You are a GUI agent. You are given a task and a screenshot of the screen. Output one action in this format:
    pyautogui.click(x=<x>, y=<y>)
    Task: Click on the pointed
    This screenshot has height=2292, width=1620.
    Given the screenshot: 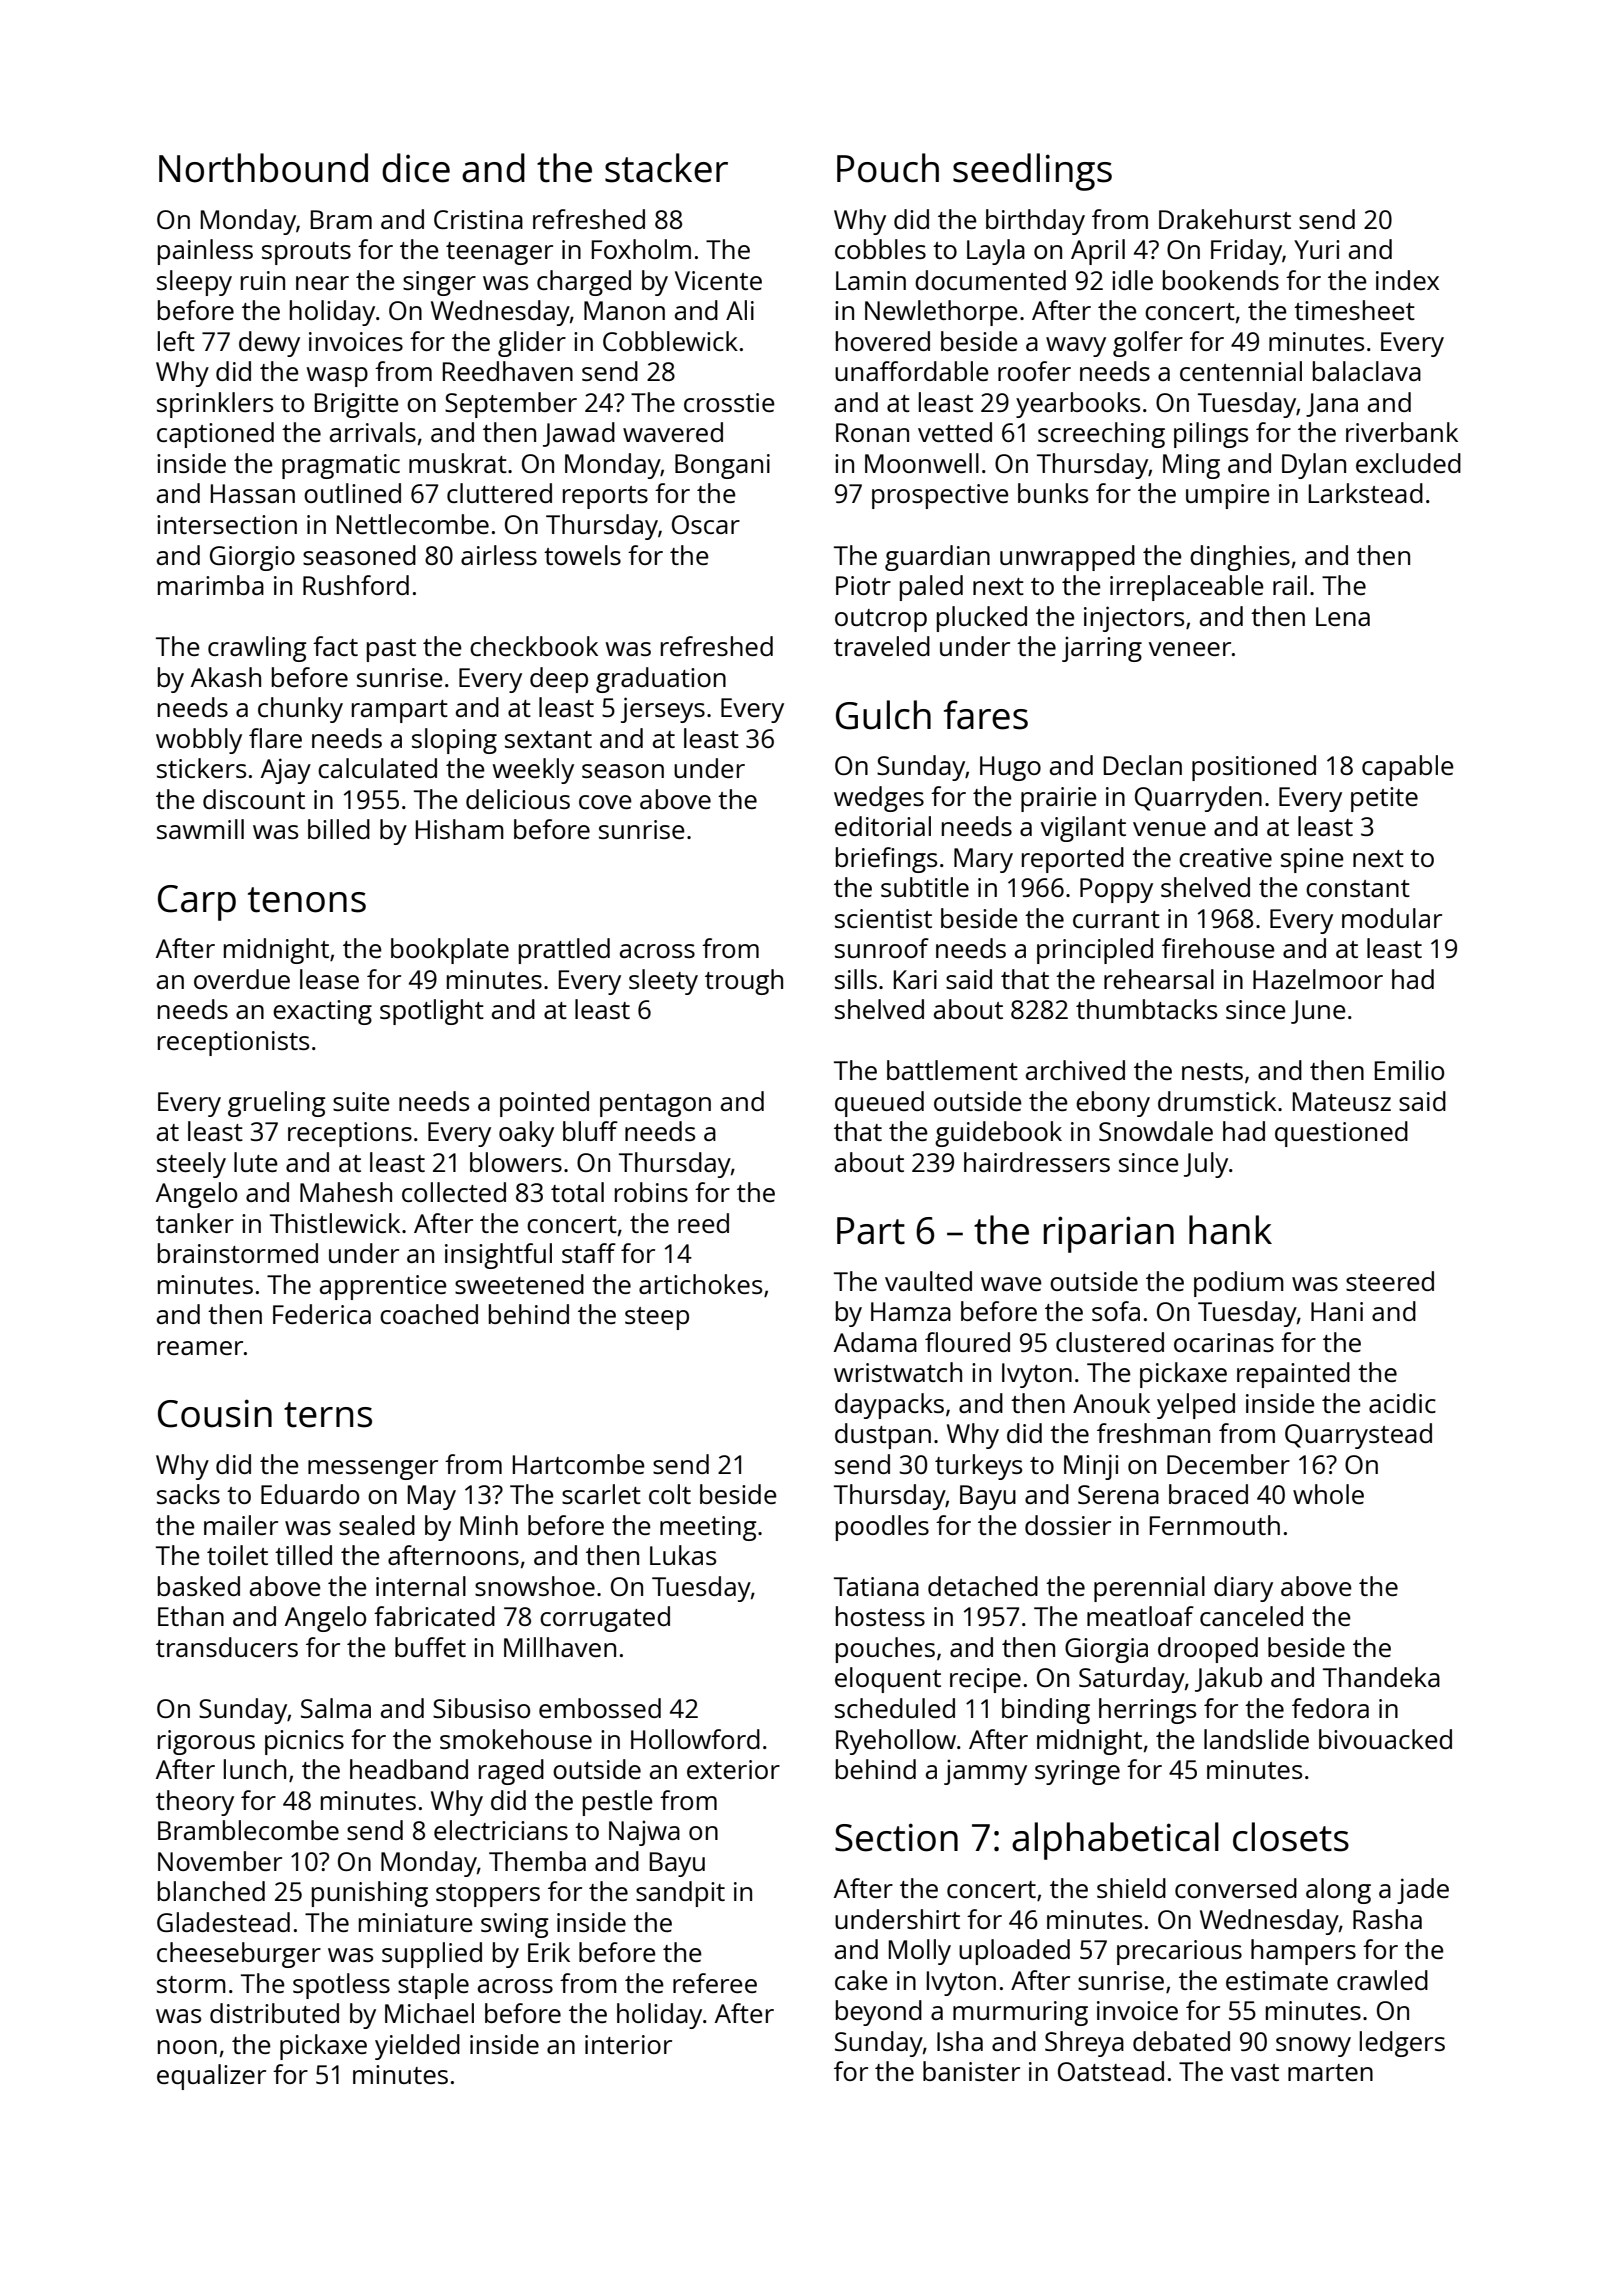 What is the action you would take?
    pyautogui.click(x=544, y=1104)
